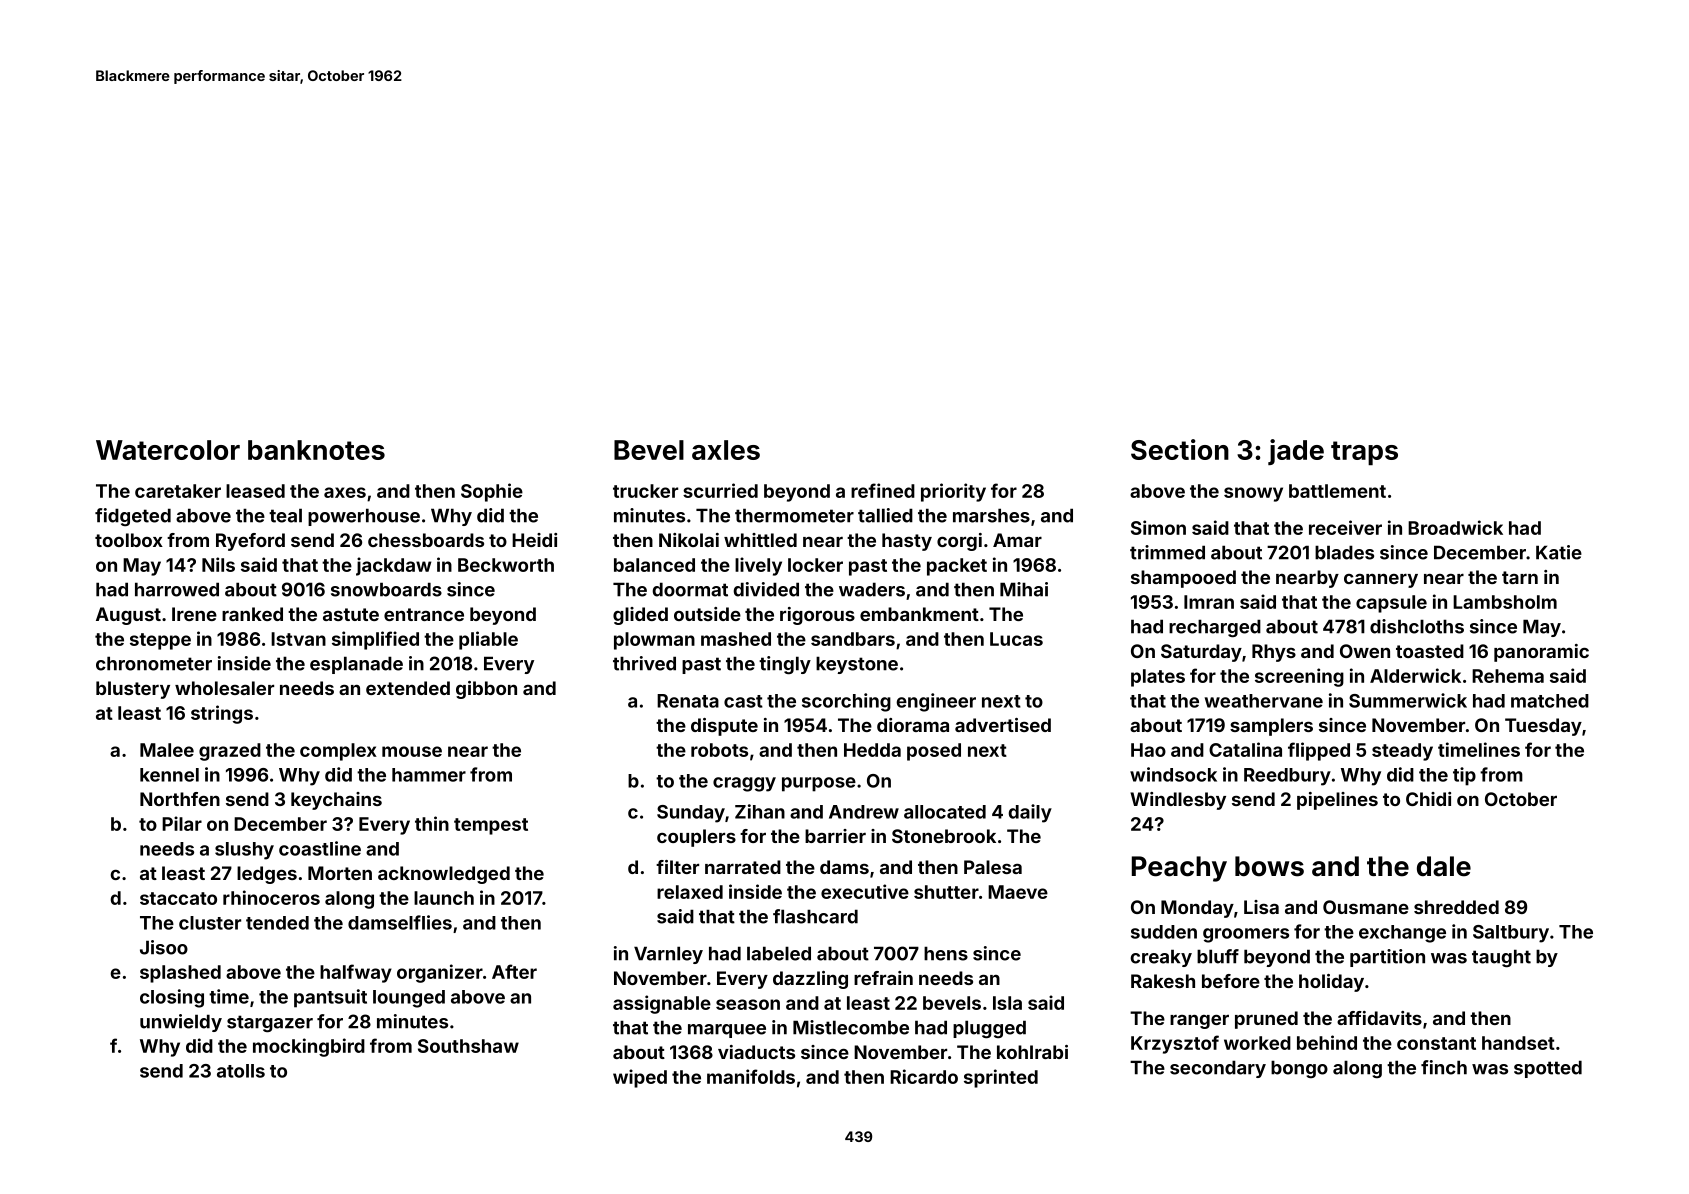 This screenshot has height=1194, width=1689. I want to click on daily, so click(1030, 813).
